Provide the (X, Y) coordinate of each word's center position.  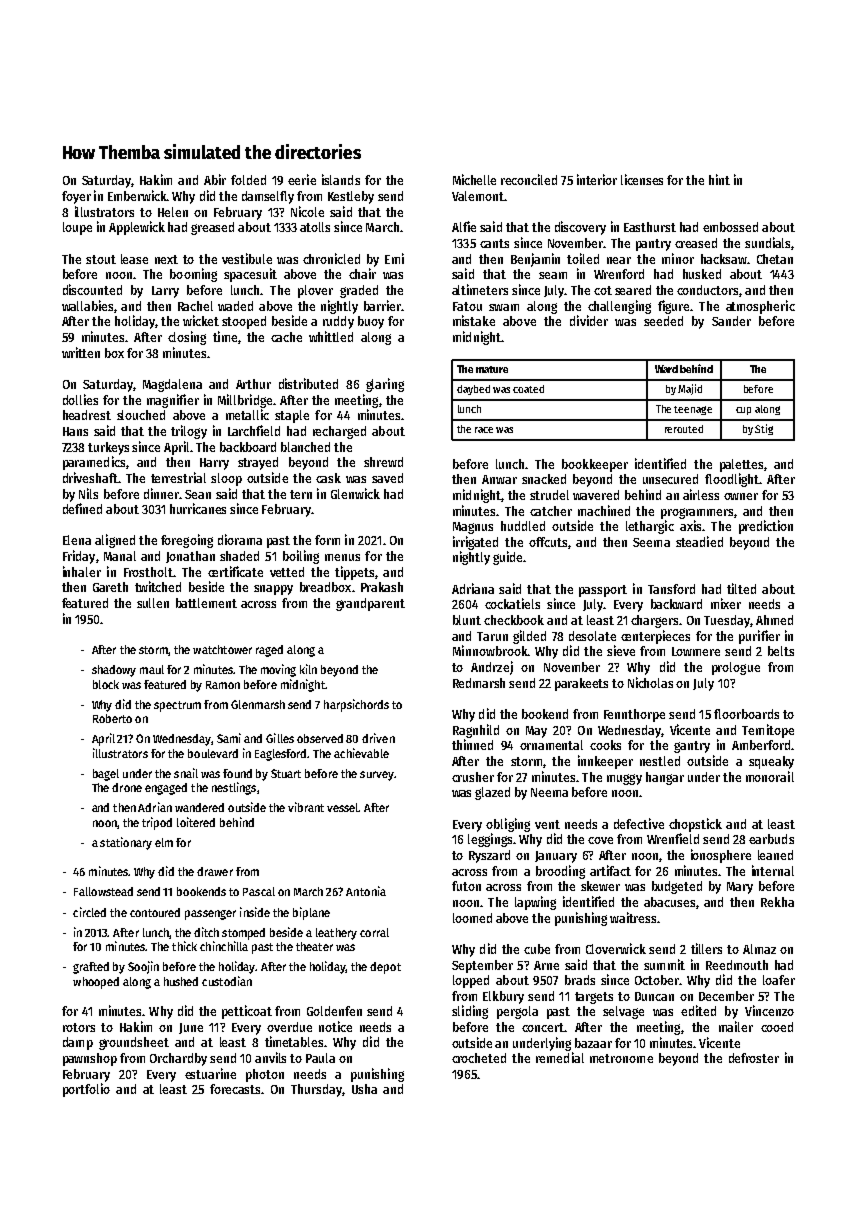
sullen (153, 603)
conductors (707, 290)
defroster (754, 1058)
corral (374, 932)
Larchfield (254, 430)
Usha (364, 1089)
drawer (215, 871)
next (166, 259)
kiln (308, 669)
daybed (473, 390)
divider (589, 320)
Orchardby (178, 1059)
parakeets (581, 684)
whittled (331, 336)
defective (639, 823)
